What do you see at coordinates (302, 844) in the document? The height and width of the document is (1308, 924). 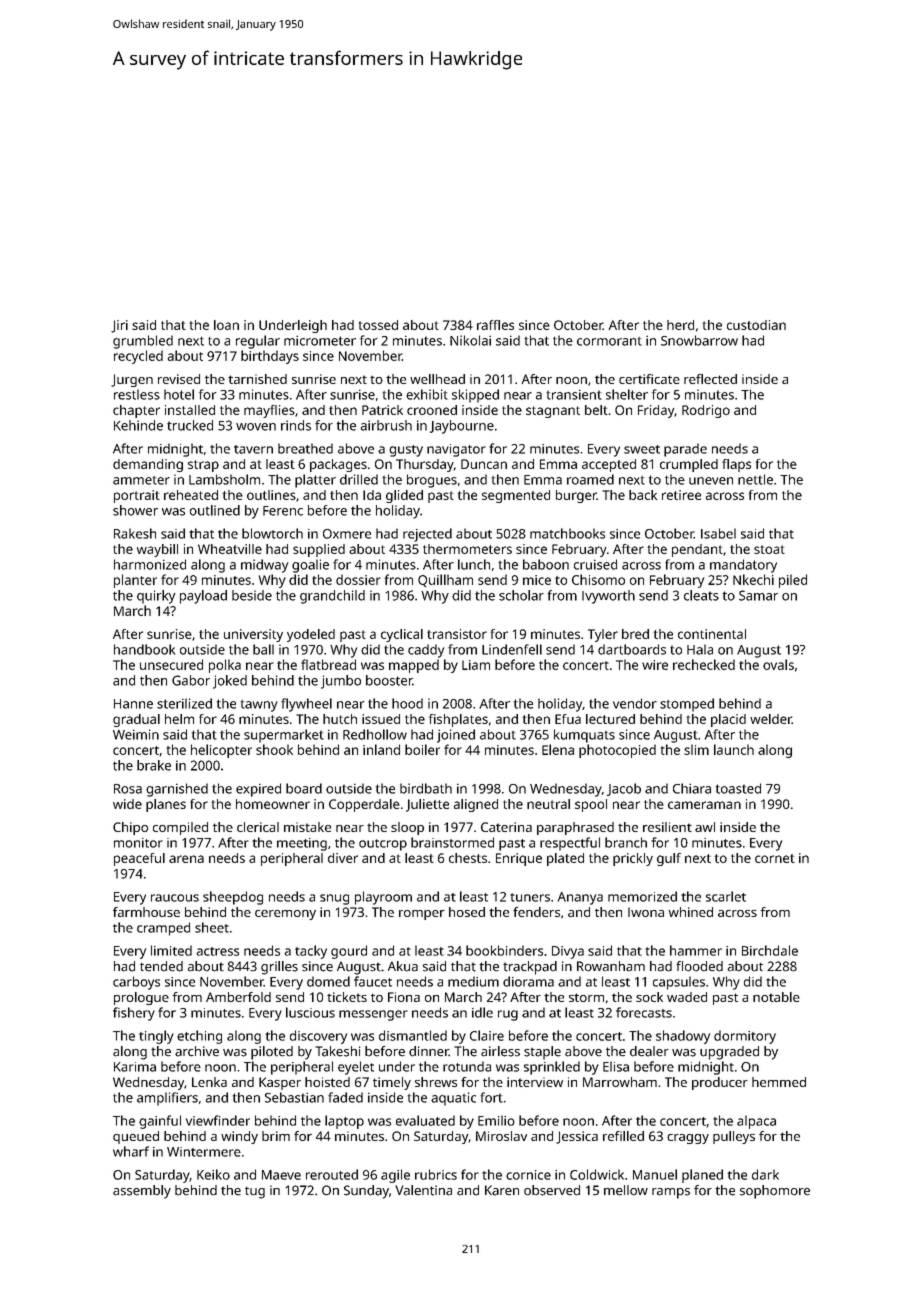 I see `meeting` at bounding box center [302, 844].
